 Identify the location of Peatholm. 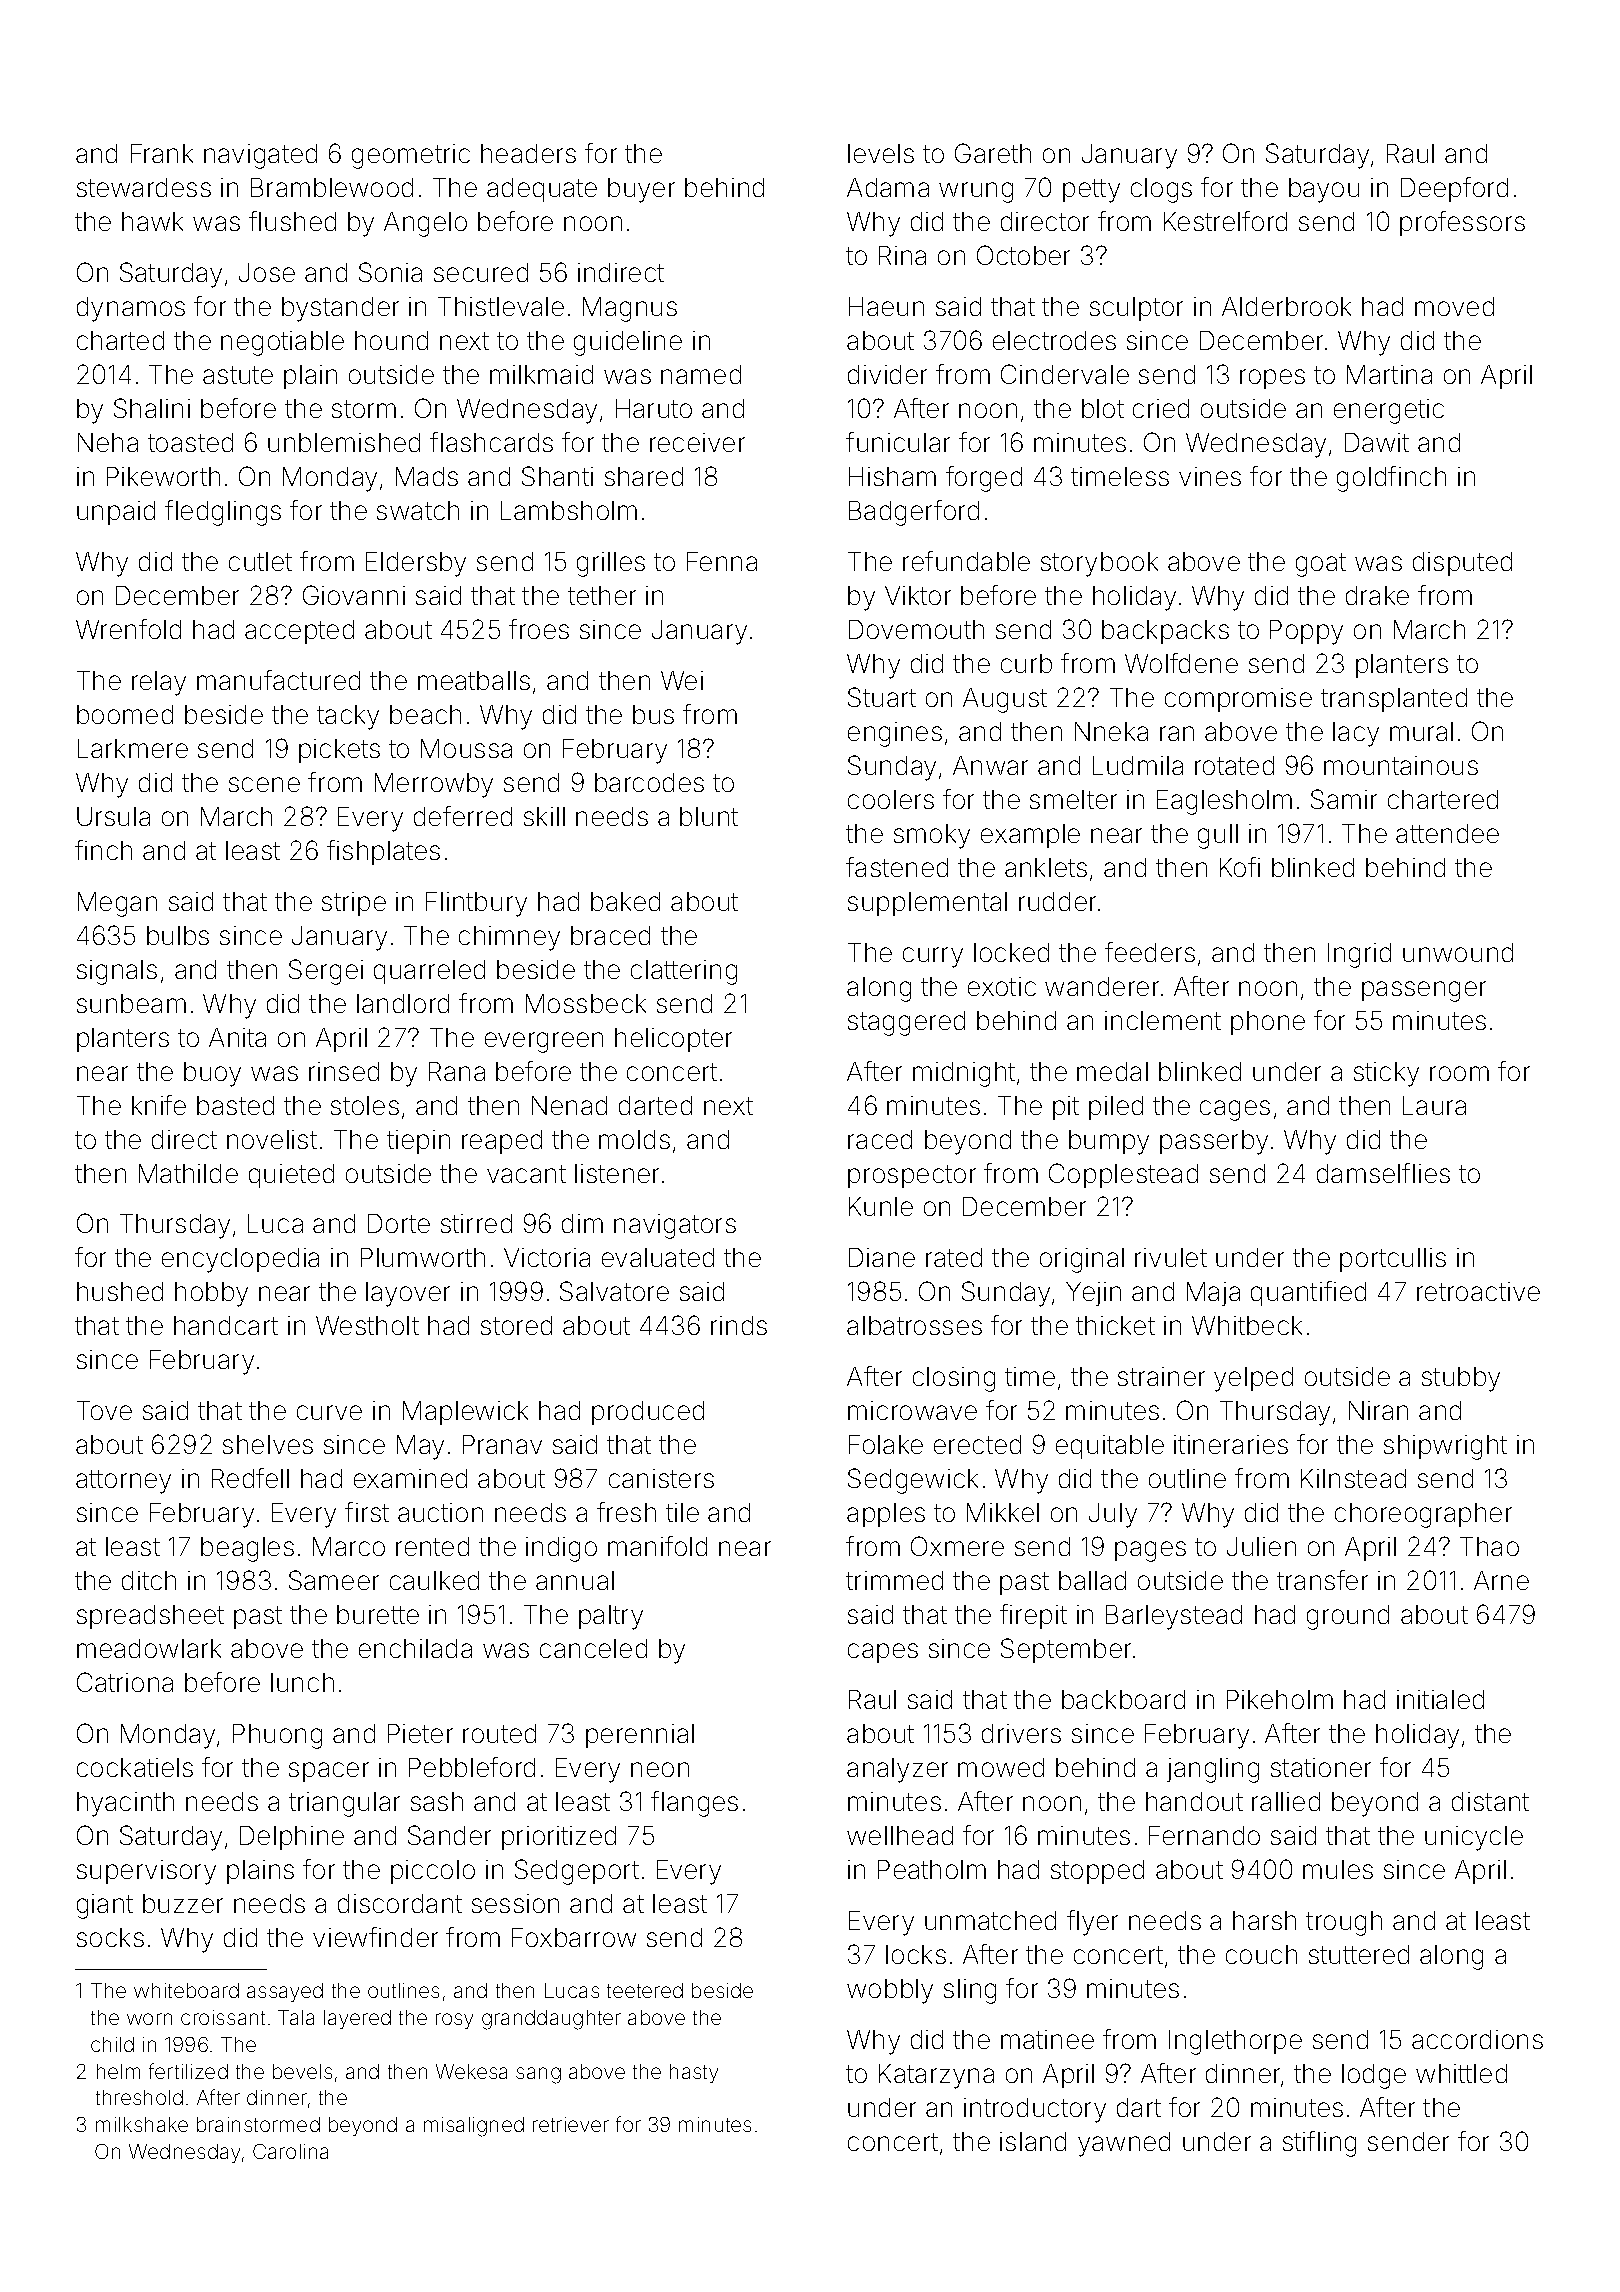
(932, 1869).
